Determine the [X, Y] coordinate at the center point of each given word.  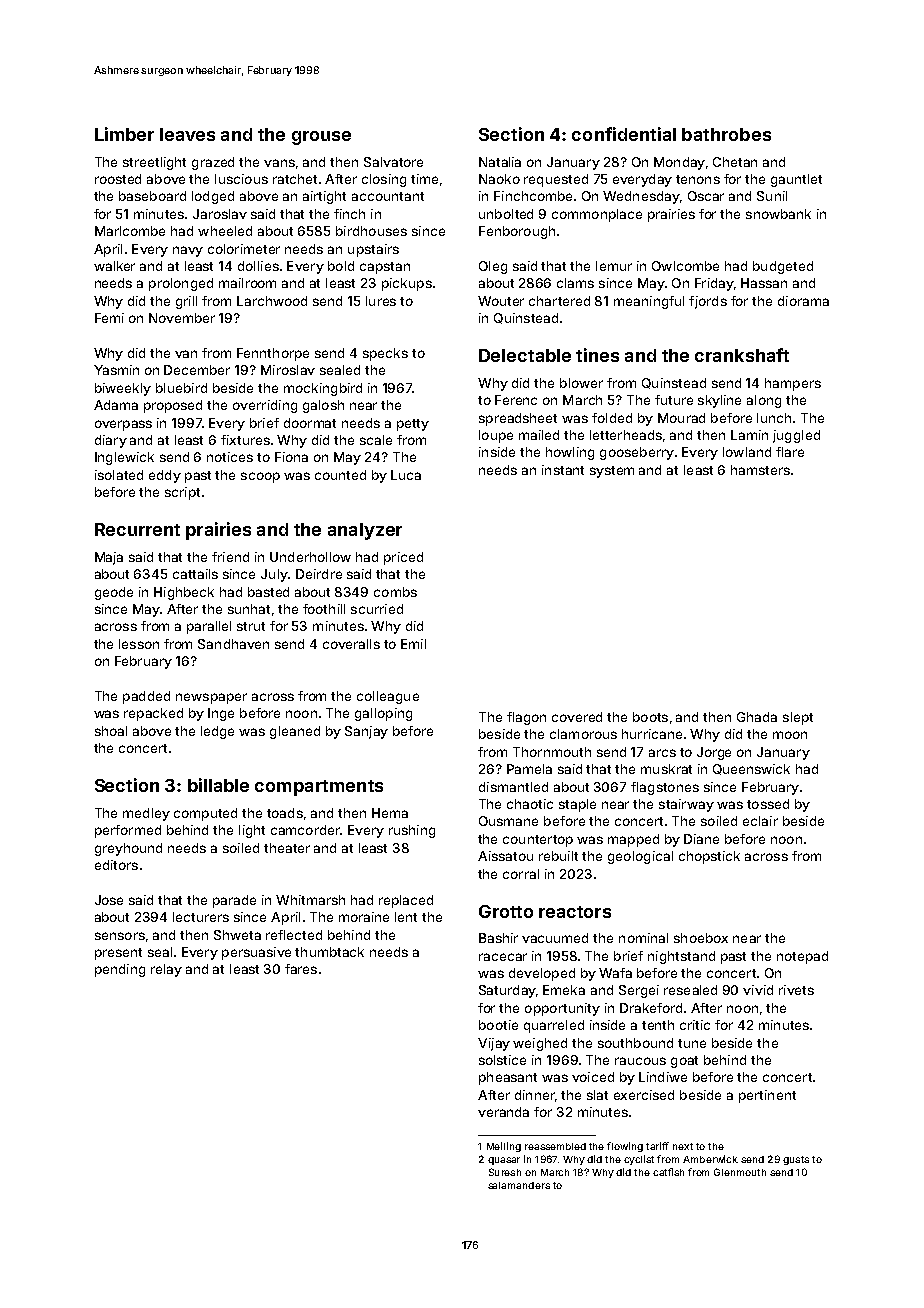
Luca [406, 475]
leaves [187, 134]
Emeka [564, 990]
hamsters [760, 470]
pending [120, 970]
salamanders [519, 1185]
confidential [624, 134]
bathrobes [726, 134]
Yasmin [116, 370]
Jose [109, 900]
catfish [668, 1172]
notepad [802, 957]
